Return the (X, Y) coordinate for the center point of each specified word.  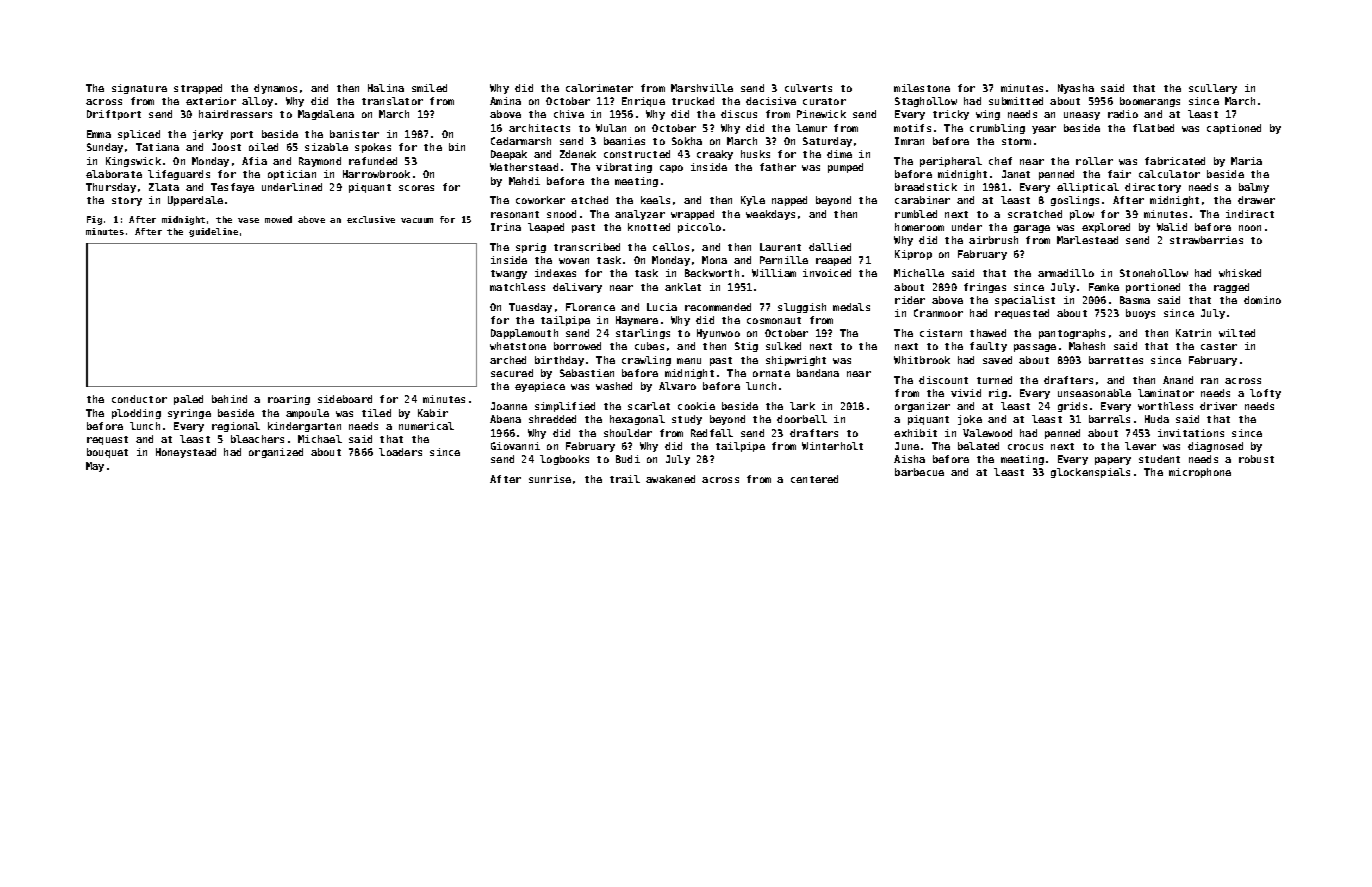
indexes (555, 273)
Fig (94, 220)
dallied (830, 247)
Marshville (702, 88)
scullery (1213, 89)
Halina (386, 88)
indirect (1250, 214)
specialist (1025, 301)
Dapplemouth (524, 334)
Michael (320, 439)
